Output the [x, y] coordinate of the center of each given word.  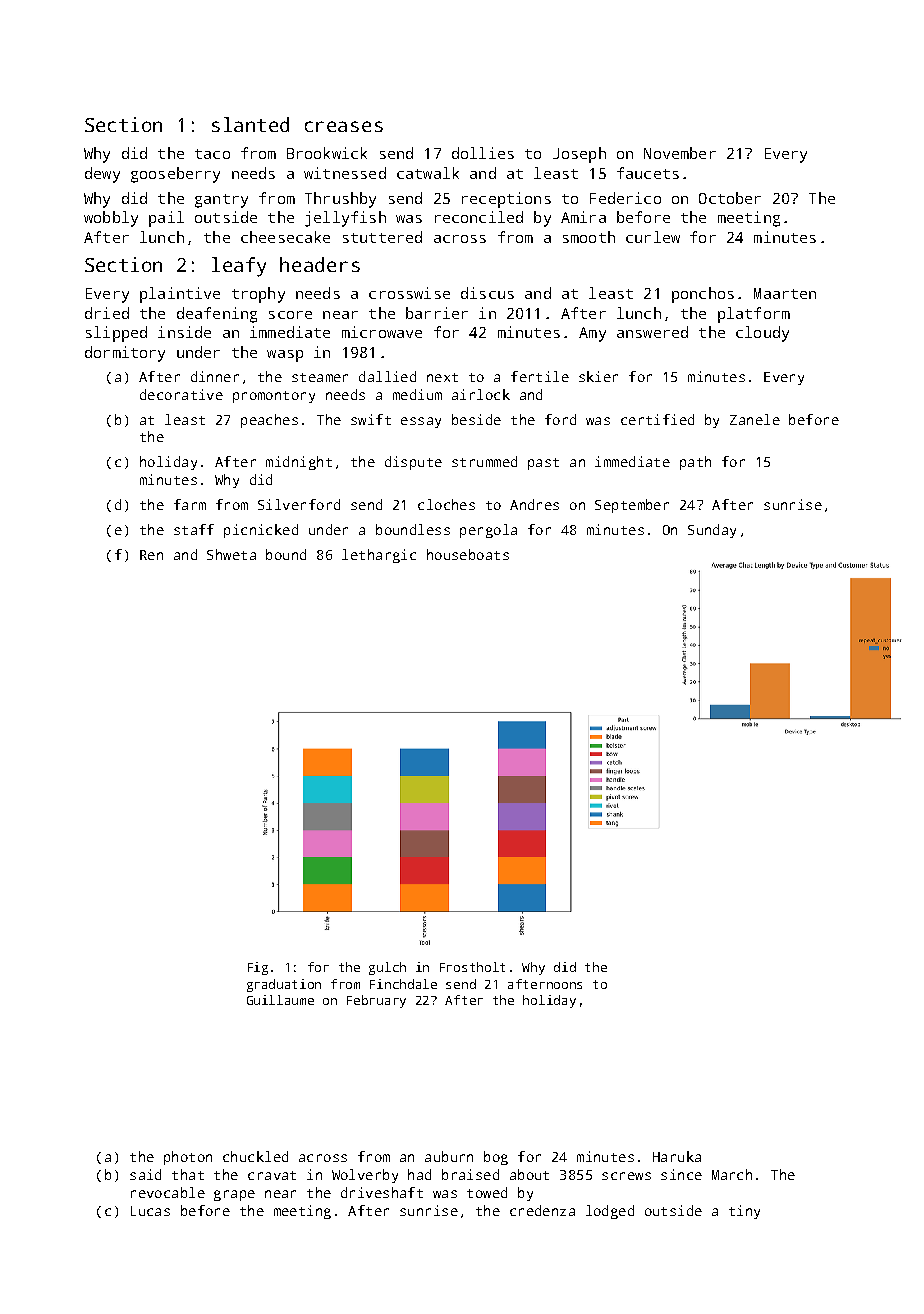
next [442, 377]
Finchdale [403, 984]
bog [496, 1158]
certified [657, 419]
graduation [284, 985]
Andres [534, 504]
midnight [299, 463]
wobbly [111, 219]
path [695, 463]
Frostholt [472, 967]
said [145, 1174]
